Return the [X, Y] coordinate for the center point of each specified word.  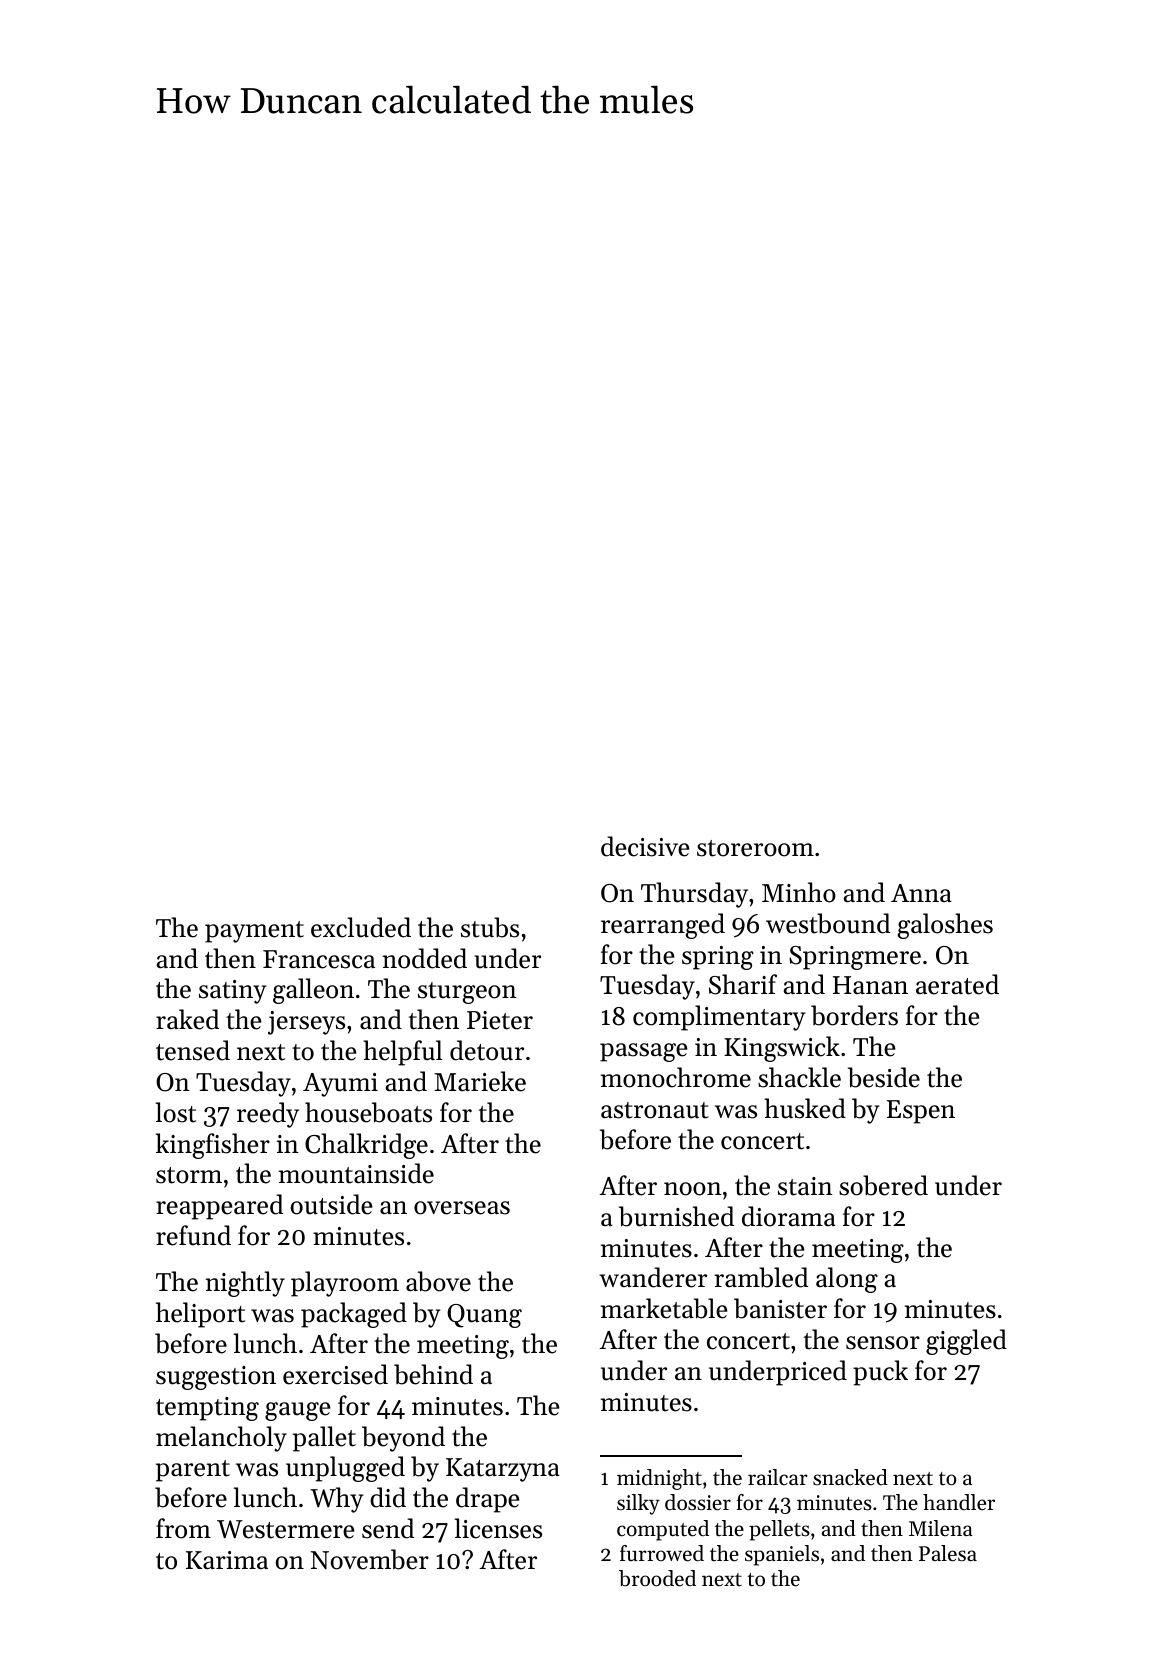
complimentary [719, 1018]
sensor [883, 1343]
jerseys [306, 1023]
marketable [664, 1308]
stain [805, 1186]
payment [254, 932]
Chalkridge [366, 1146]
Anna [921, 893]
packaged [354, 1315]
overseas [462, 1208]
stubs [490, 927]
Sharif [743, 984]
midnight [659, 1479]
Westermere [286, 1529]
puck [880, 1373]
